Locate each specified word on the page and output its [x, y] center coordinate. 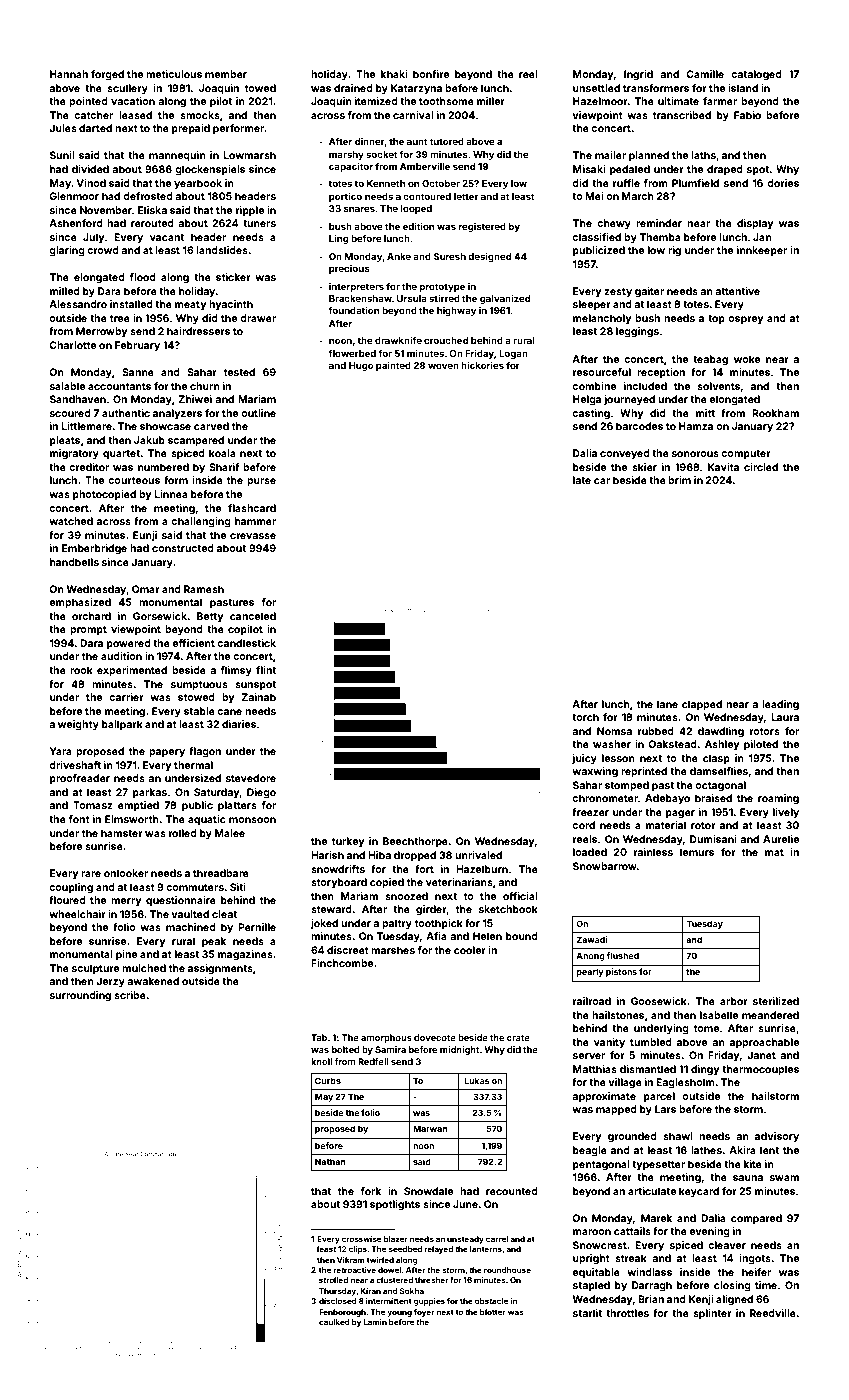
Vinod [91, 183]
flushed [622, 955]
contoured [427, 196]
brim [679, 480]
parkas [150, 793]
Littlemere [86, 426]
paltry [397, 924]
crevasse [253, 536]
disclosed [338, 1301]
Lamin [375, 1322]
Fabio [747, 115]
